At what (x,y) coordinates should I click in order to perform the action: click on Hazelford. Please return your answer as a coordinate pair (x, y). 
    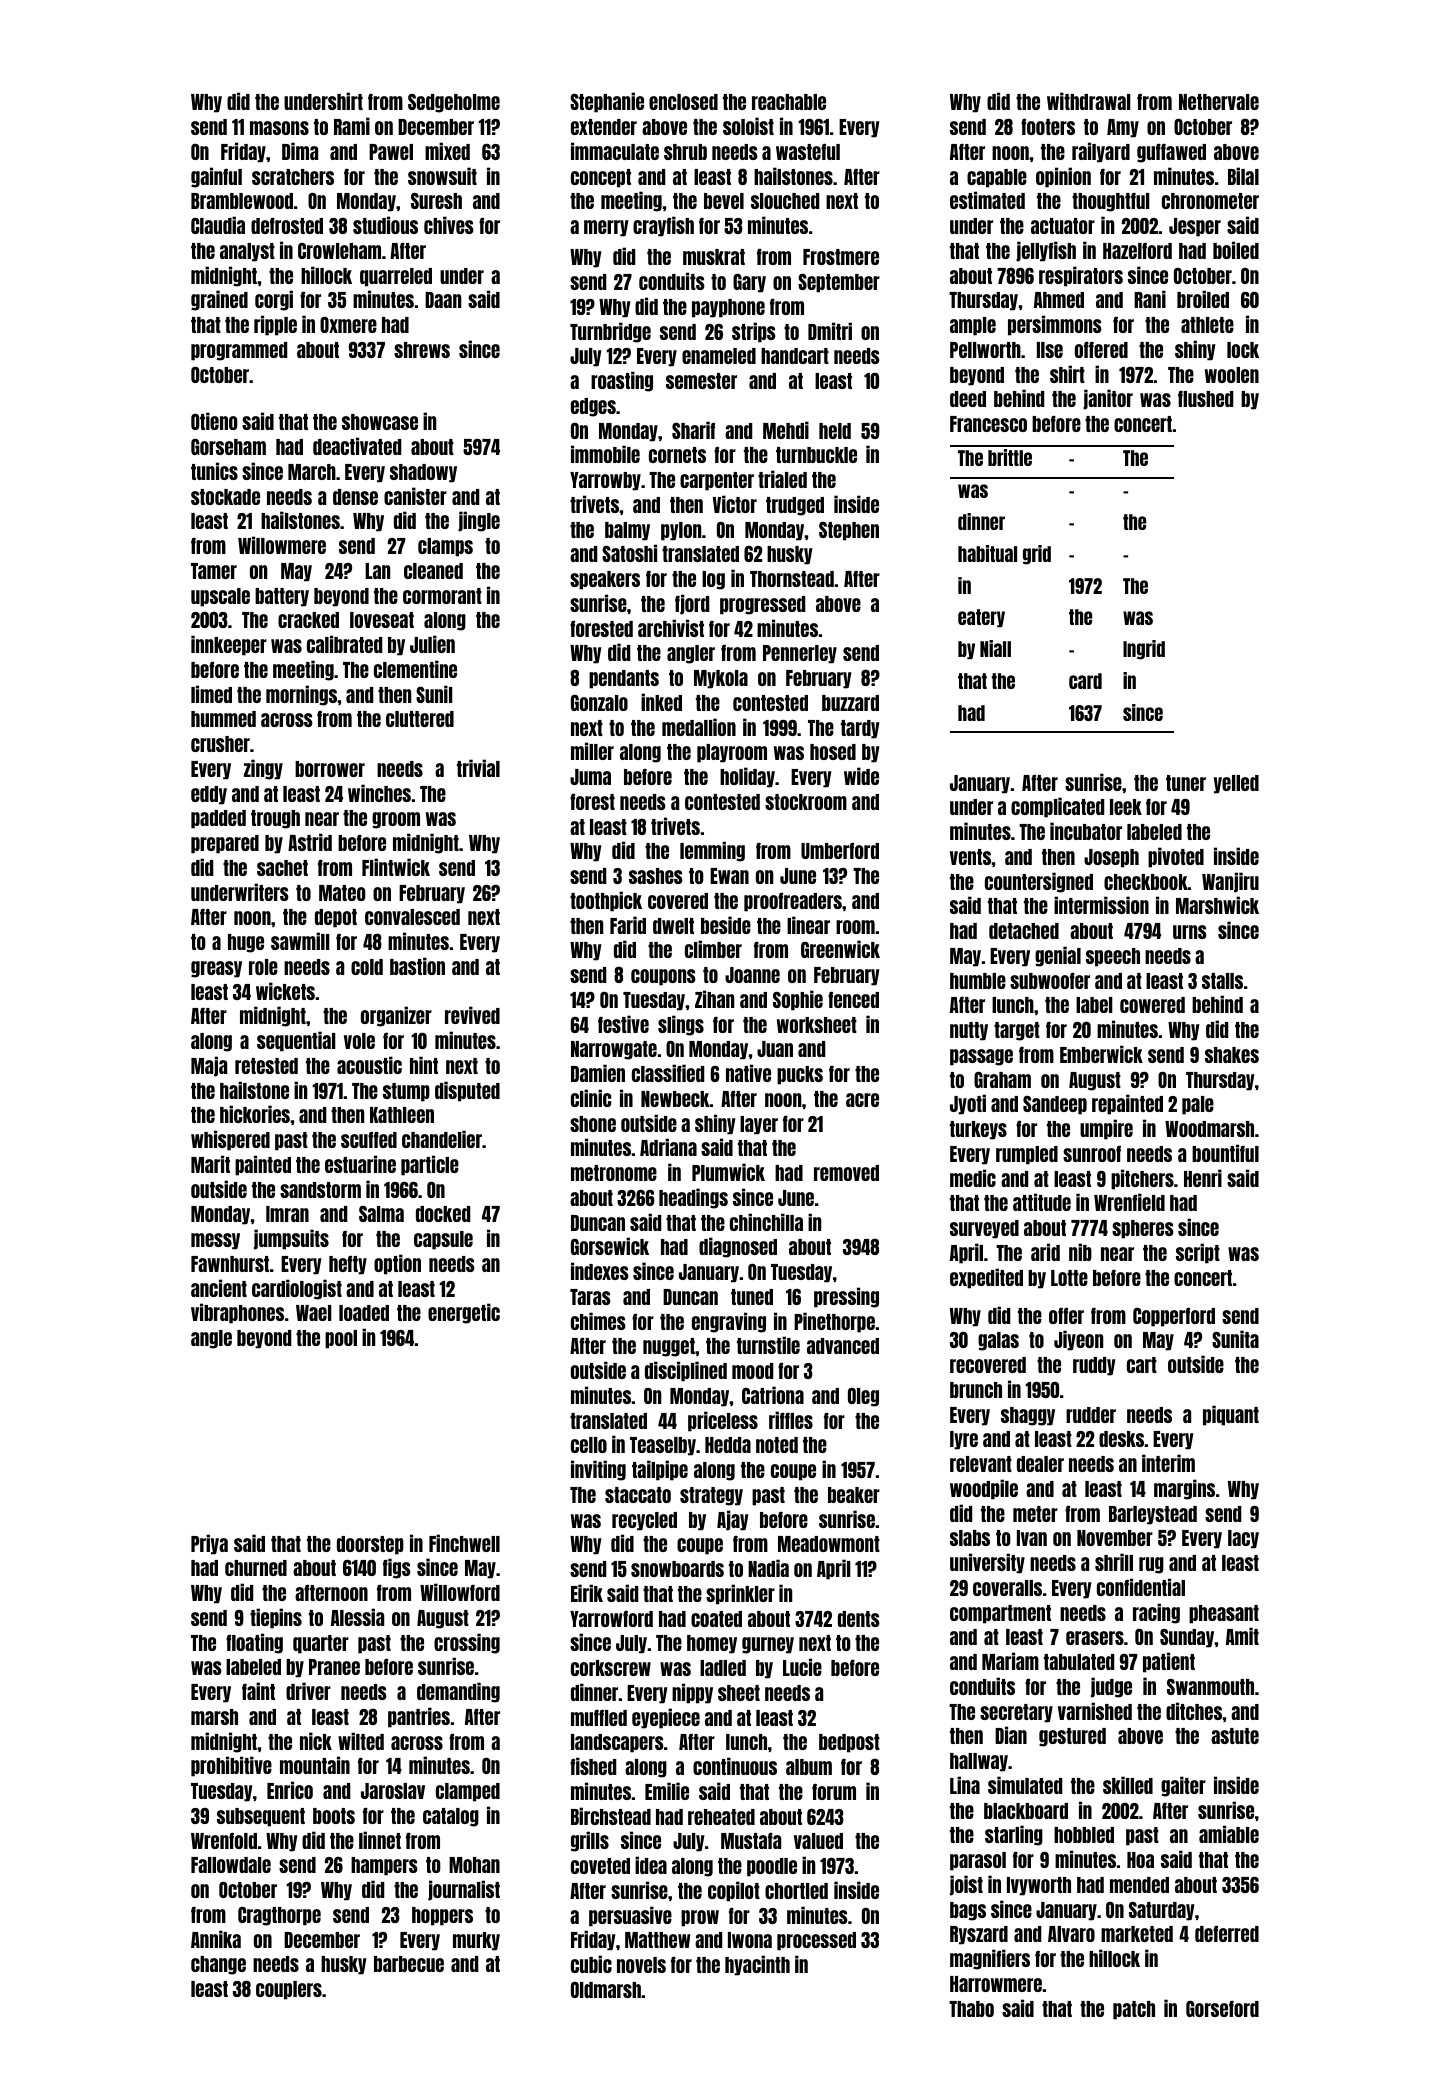
    Looking at the image, I should click on (1137, 250).
